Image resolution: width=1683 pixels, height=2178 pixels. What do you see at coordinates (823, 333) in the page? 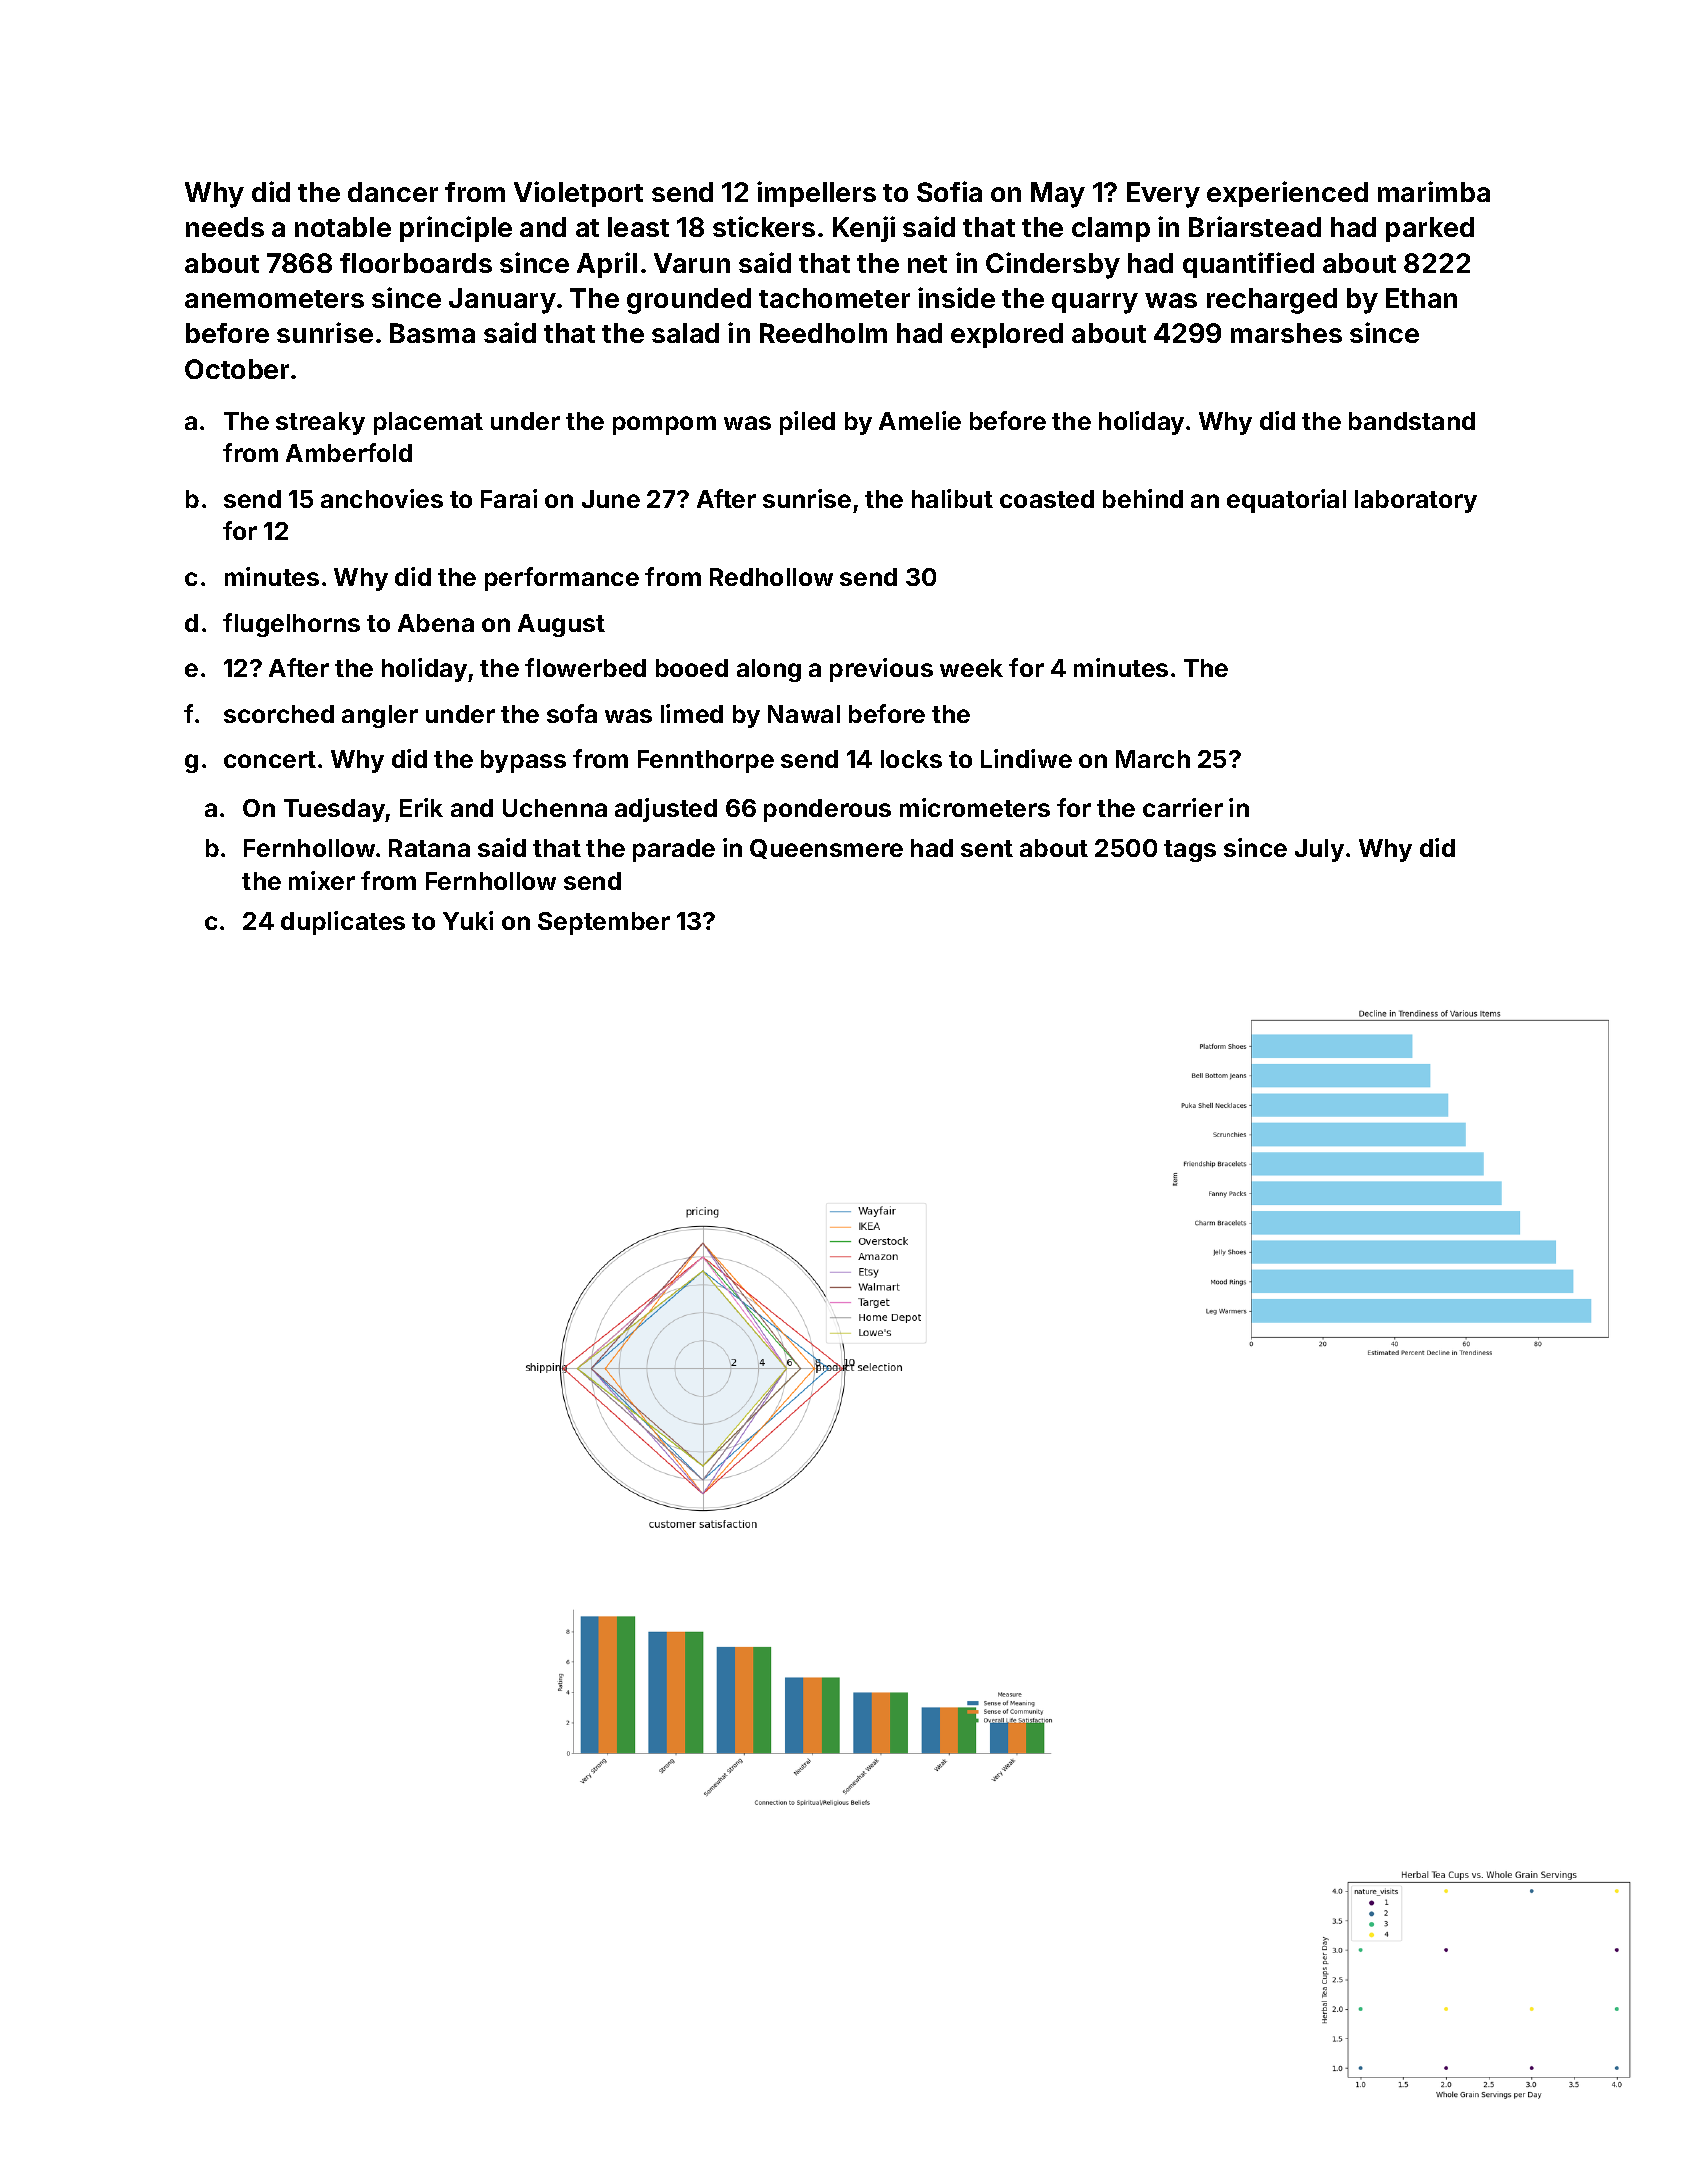
I see `Reedholm` at bounding box center [823, 333].
